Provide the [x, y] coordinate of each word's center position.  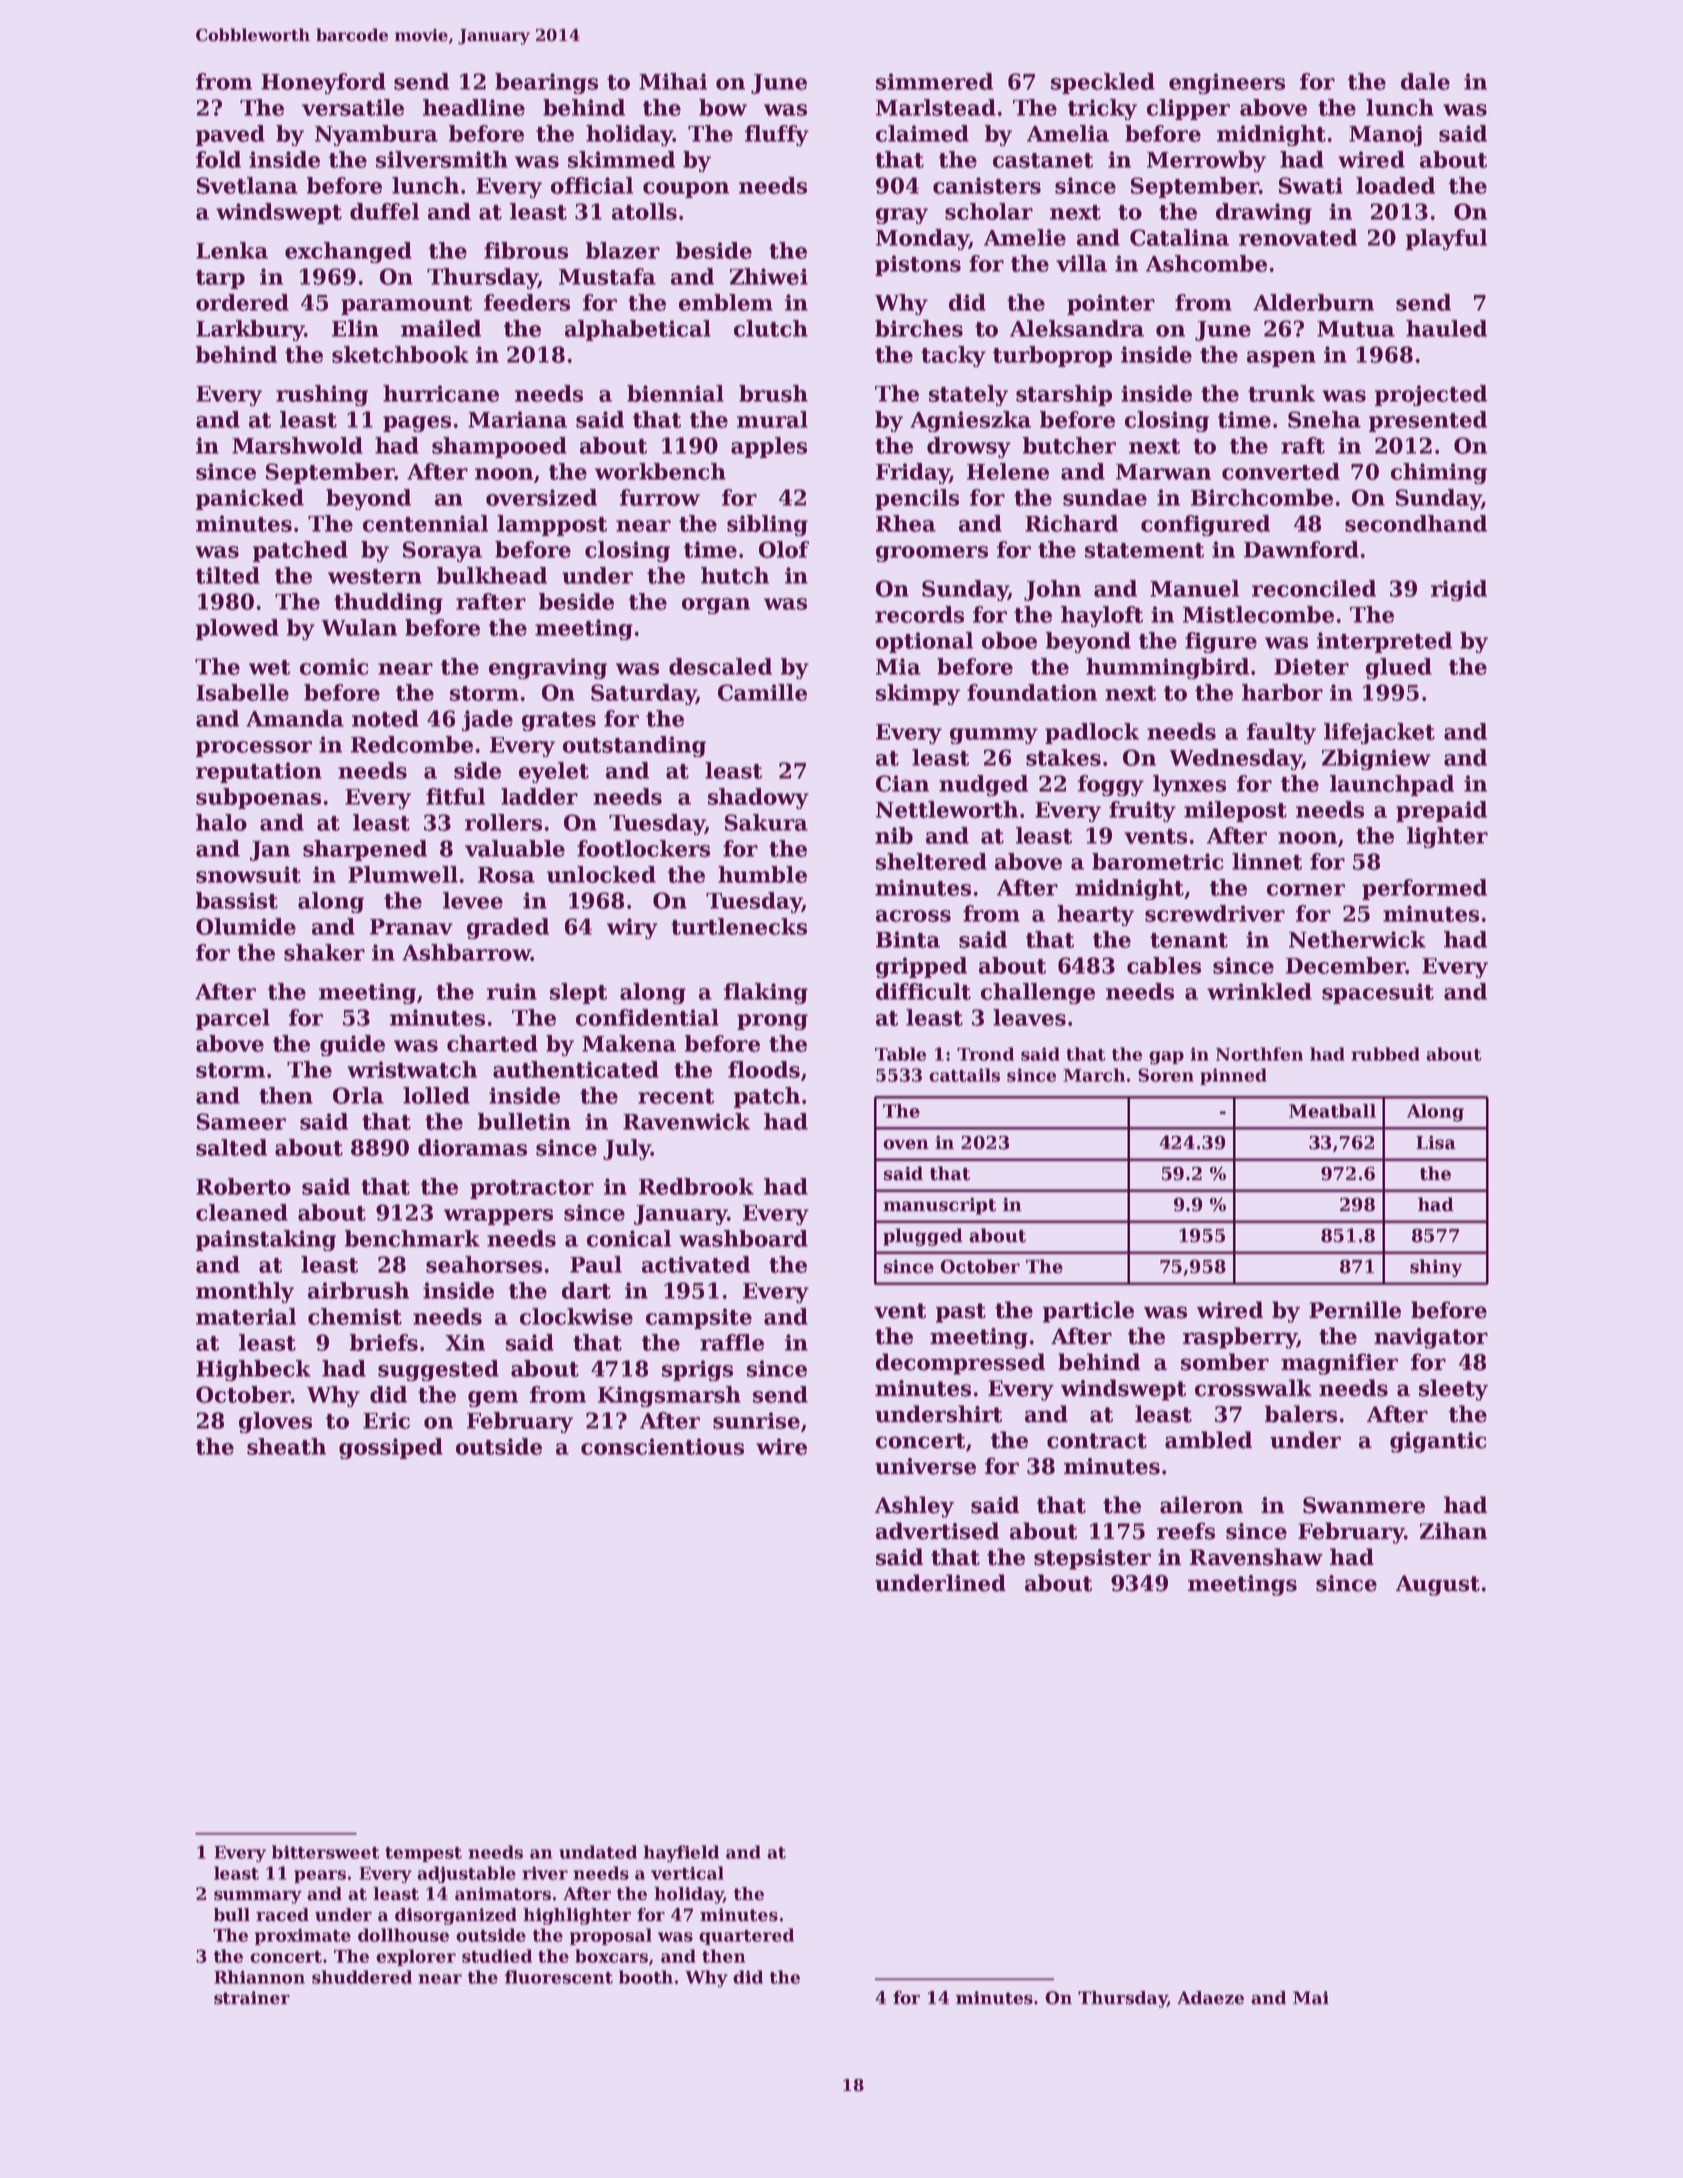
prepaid [1441, 811]
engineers [1227, 83]
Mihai [673, 81]
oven [906, 1144]
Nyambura [376, 135]
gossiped [391, 1448]
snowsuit [248, 874]
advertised [937, 1531]
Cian [902, 783]
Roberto [243, 1186]
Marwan [1163, 472]
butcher [1069, 445]
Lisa [1436, 1142]
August [1438, 1585]
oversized [541, 497]
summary [258, 1897]
